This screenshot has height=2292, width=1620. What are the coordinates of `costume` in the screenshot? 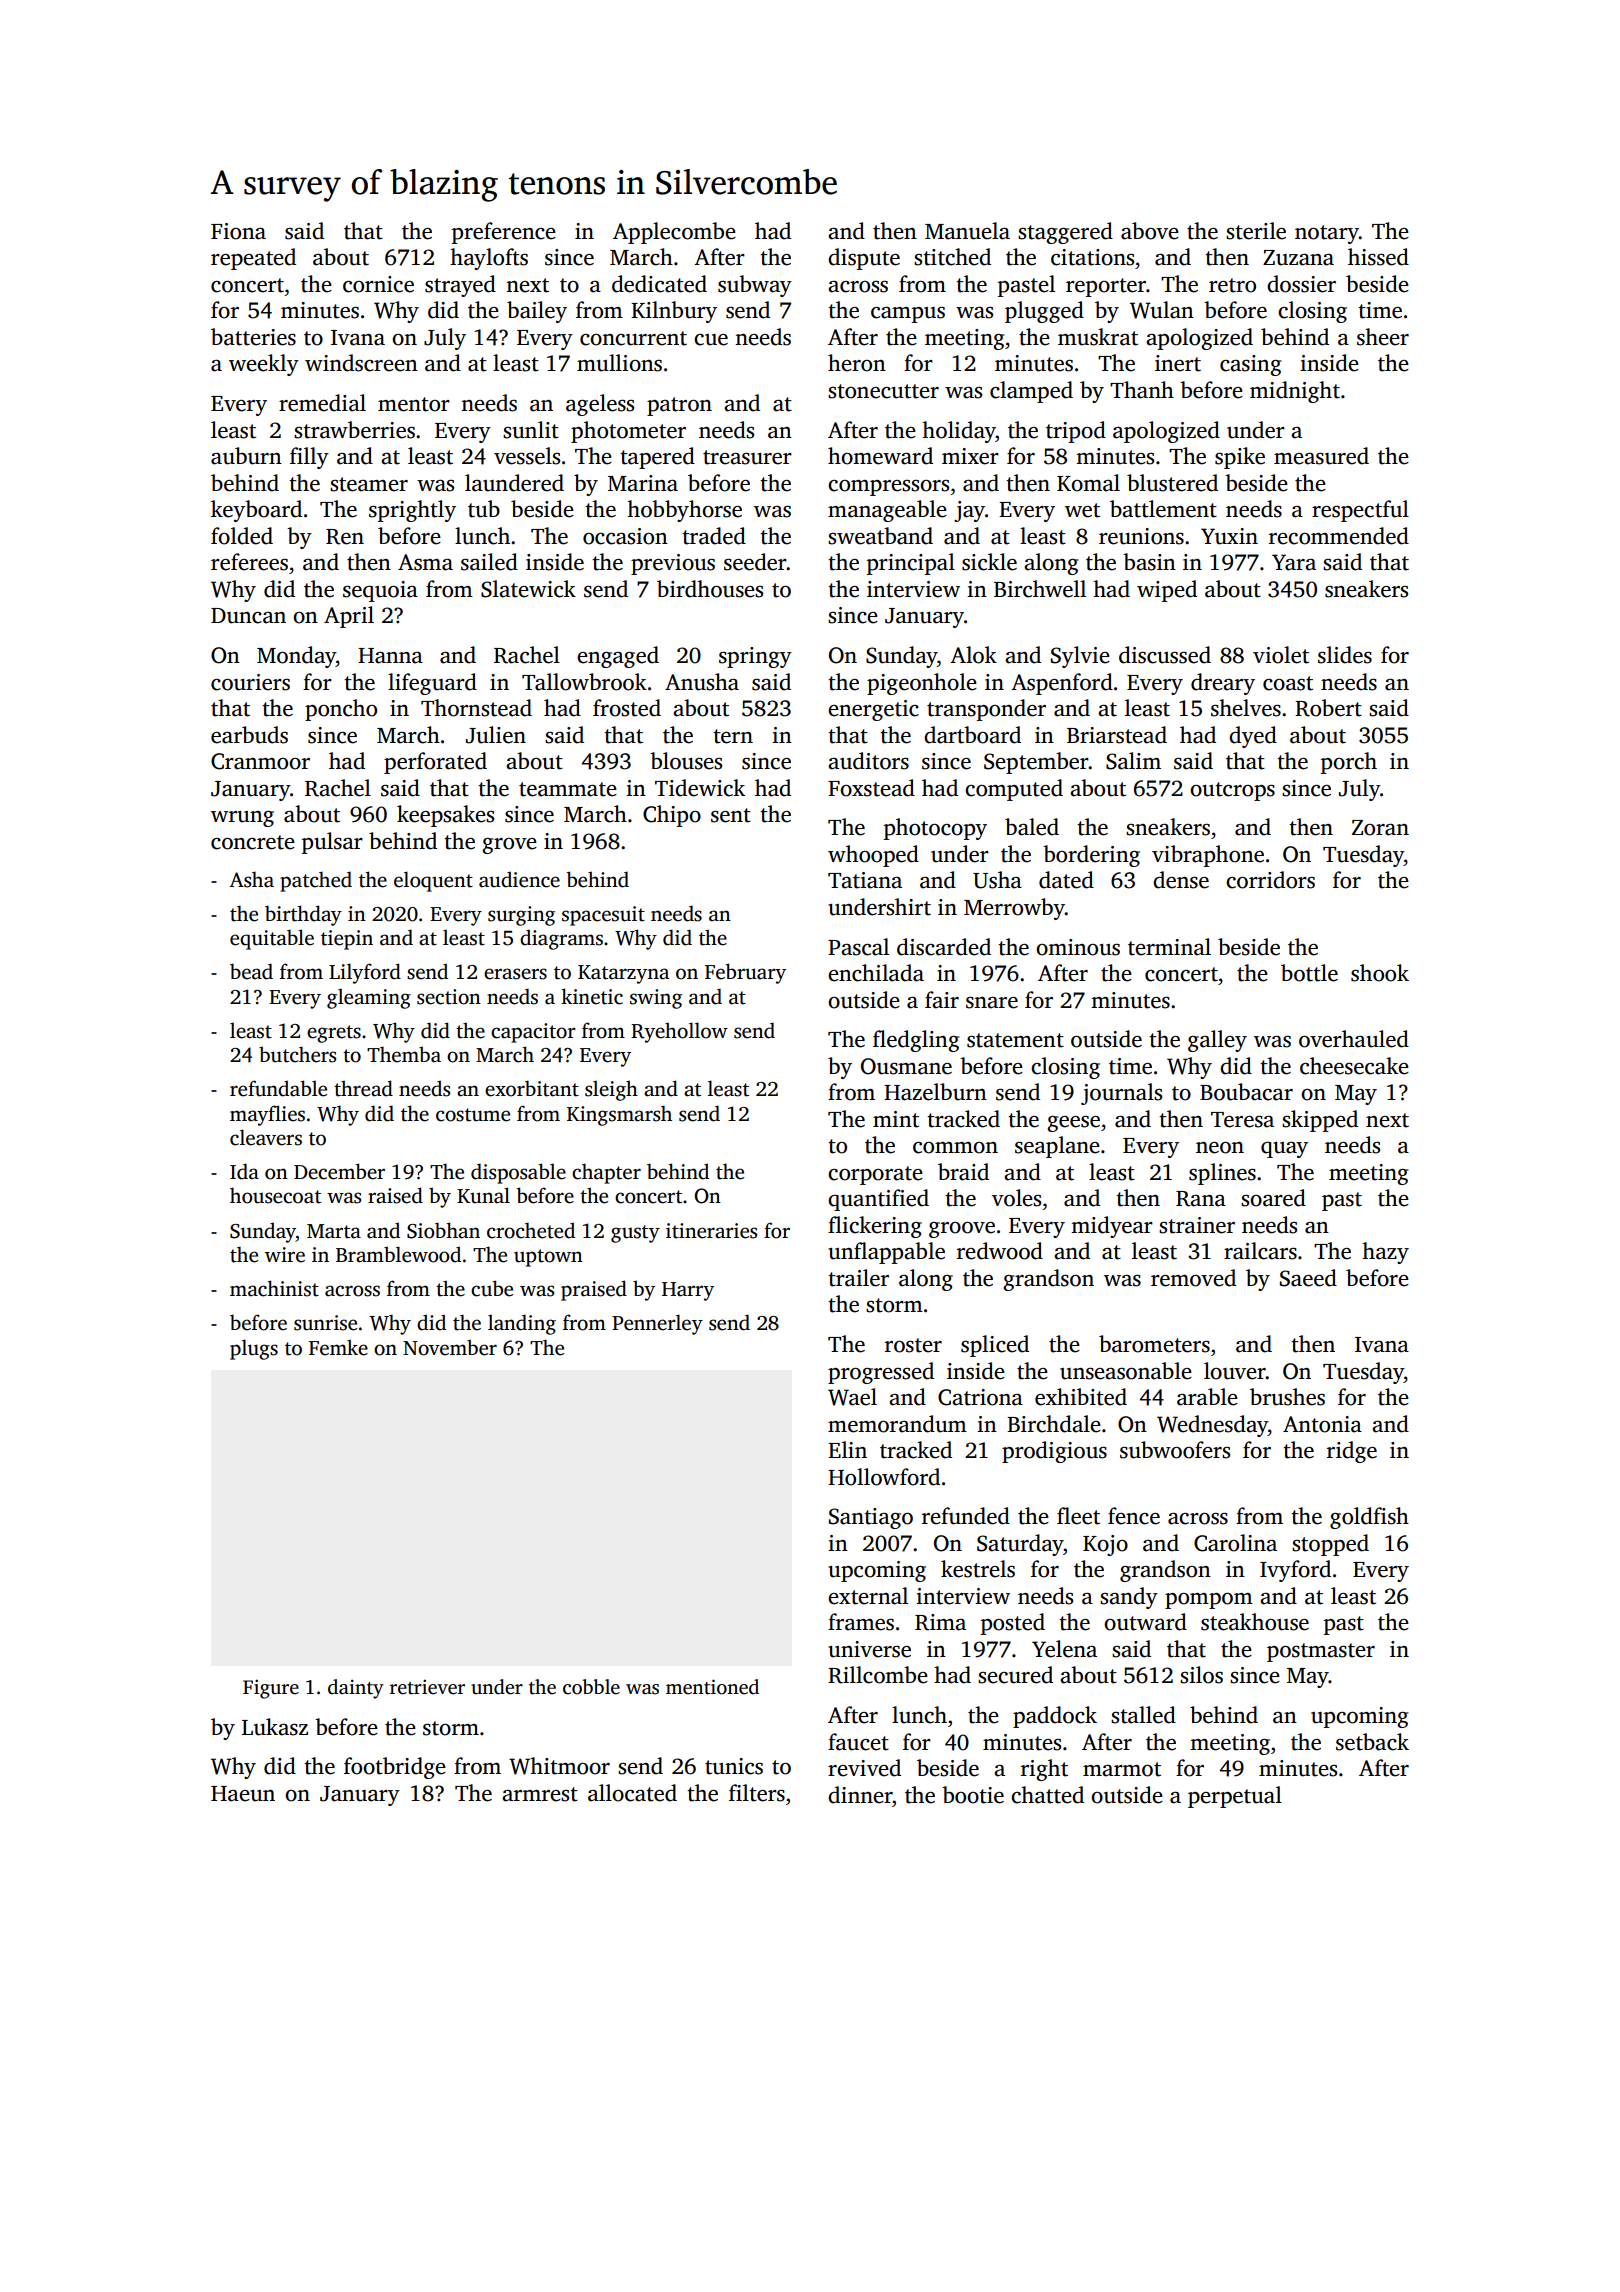 It's located at (473, 1115).
